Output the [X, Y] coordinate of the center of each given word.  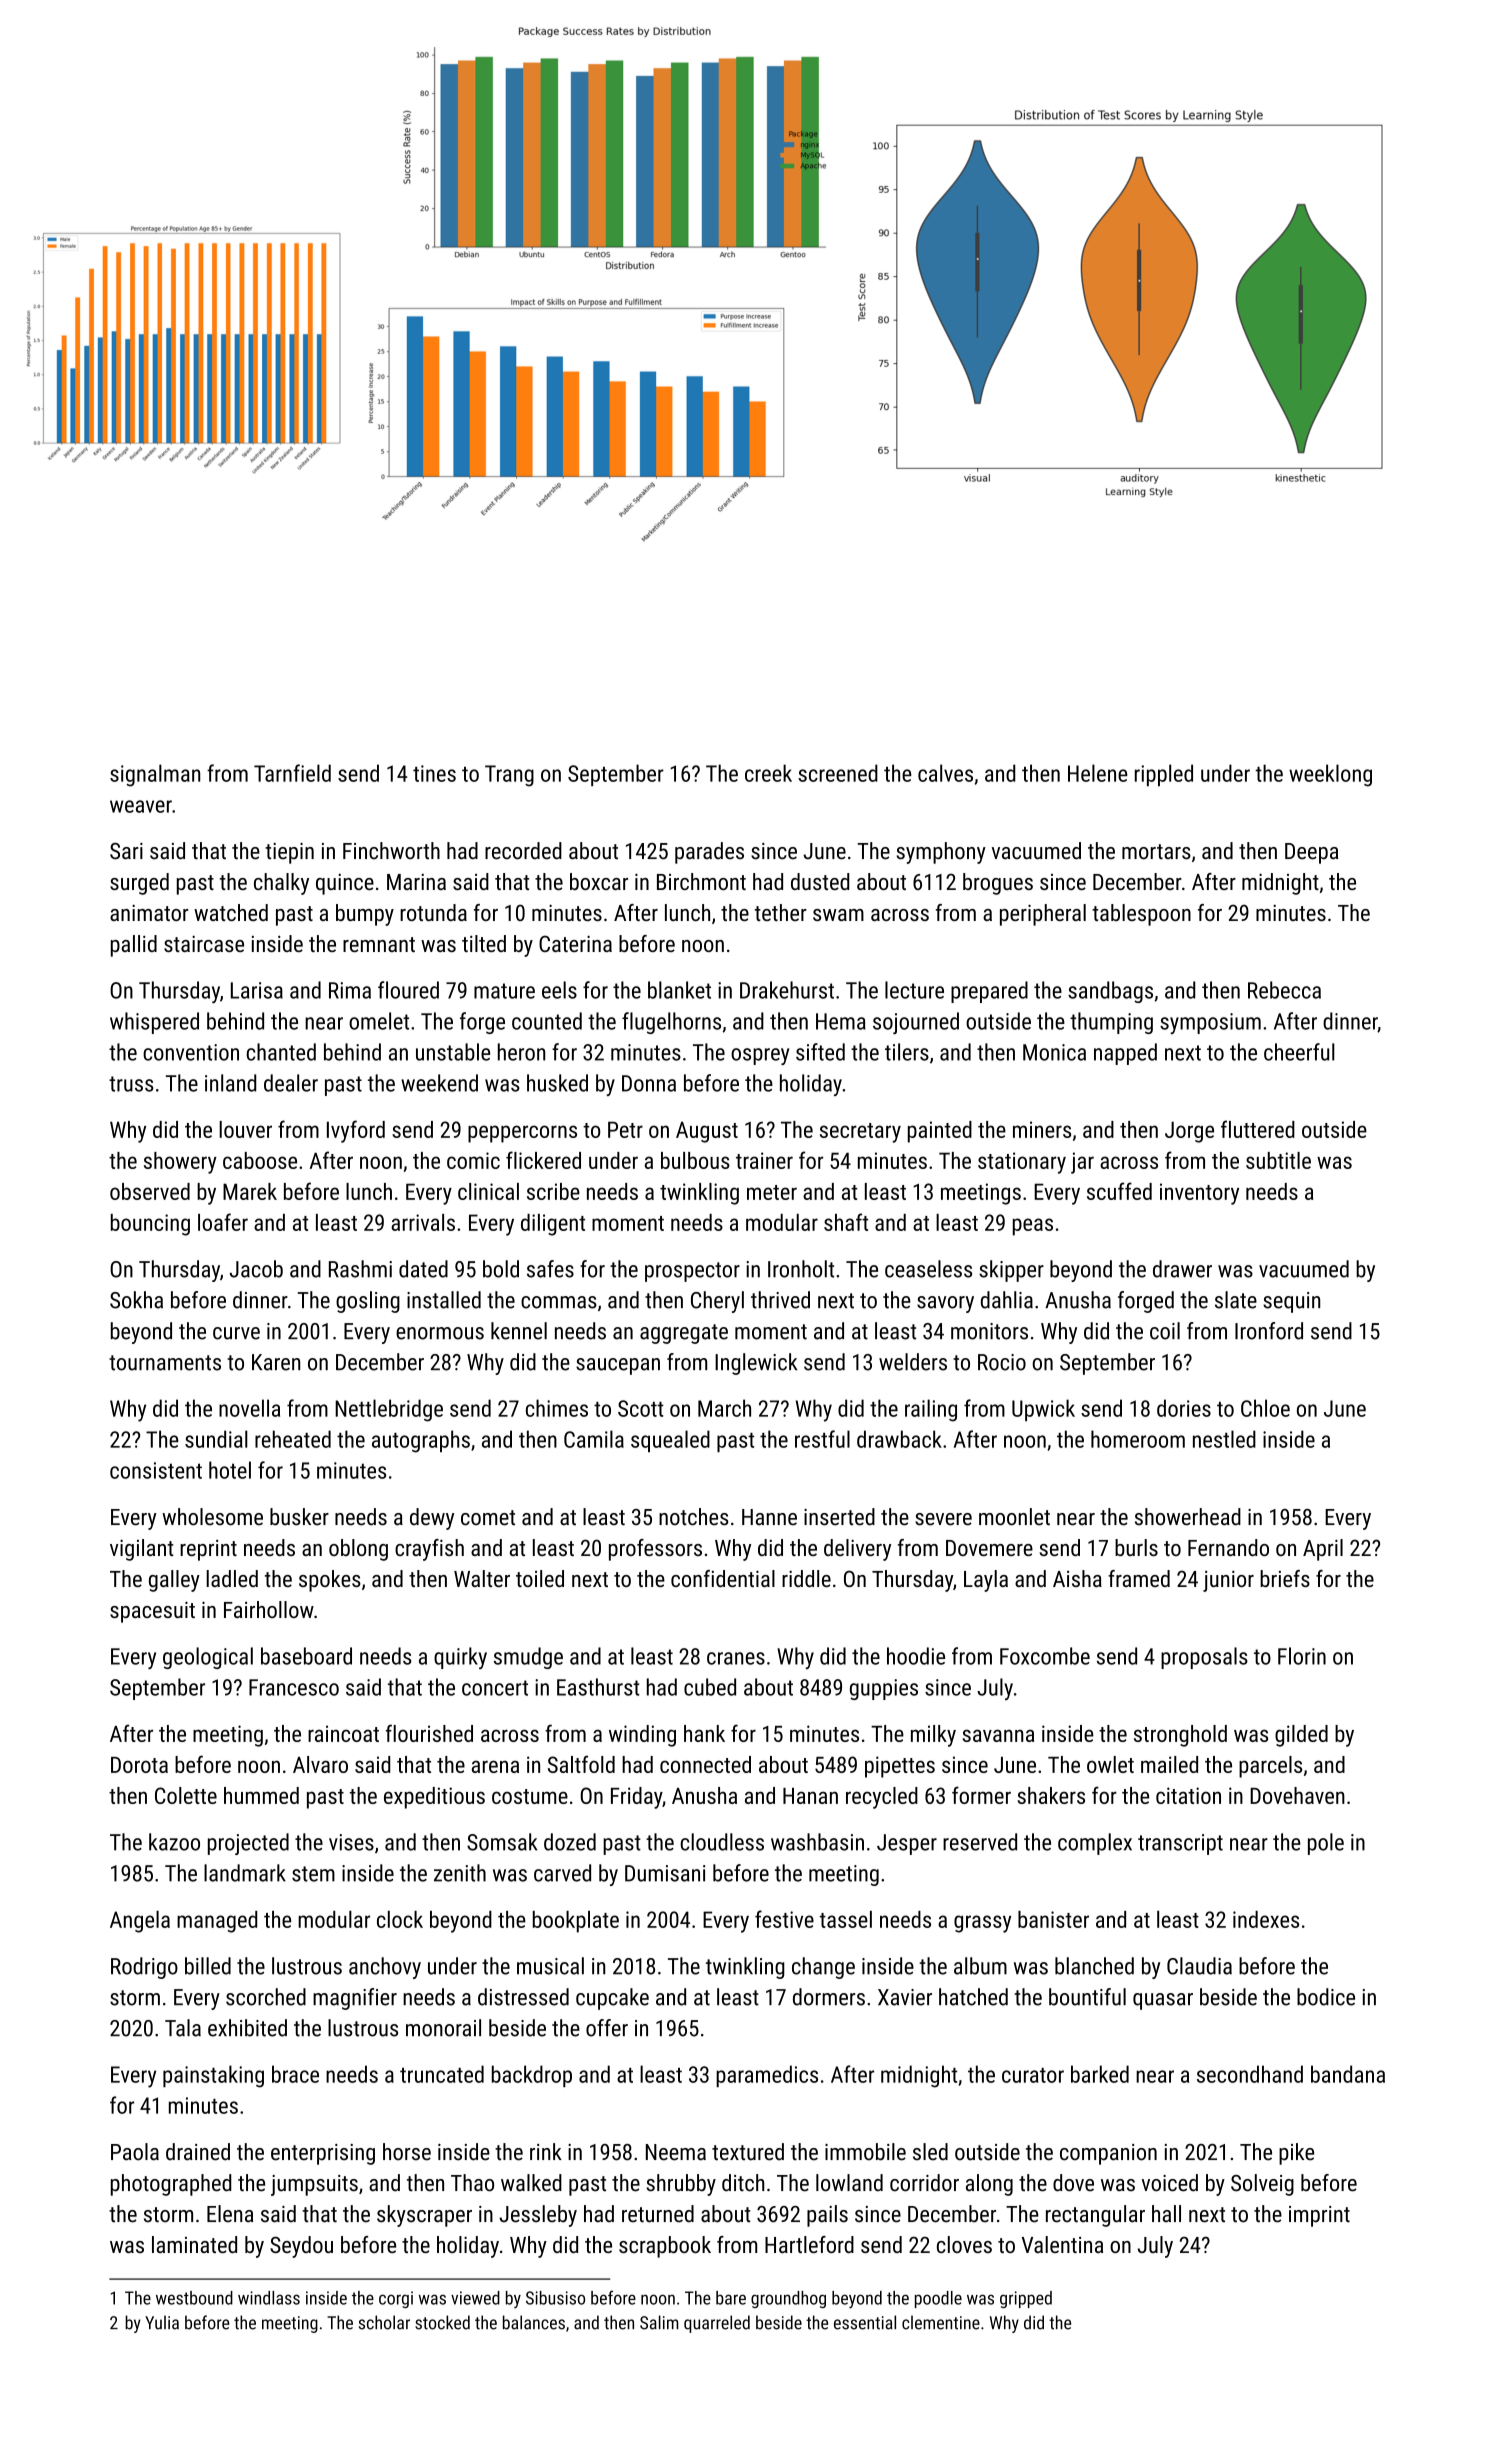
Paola [135, 2152]
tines [434, 773]
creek [768, 773]
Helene [1098, 773]
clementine [941, 2322]
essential [865, 2322]
